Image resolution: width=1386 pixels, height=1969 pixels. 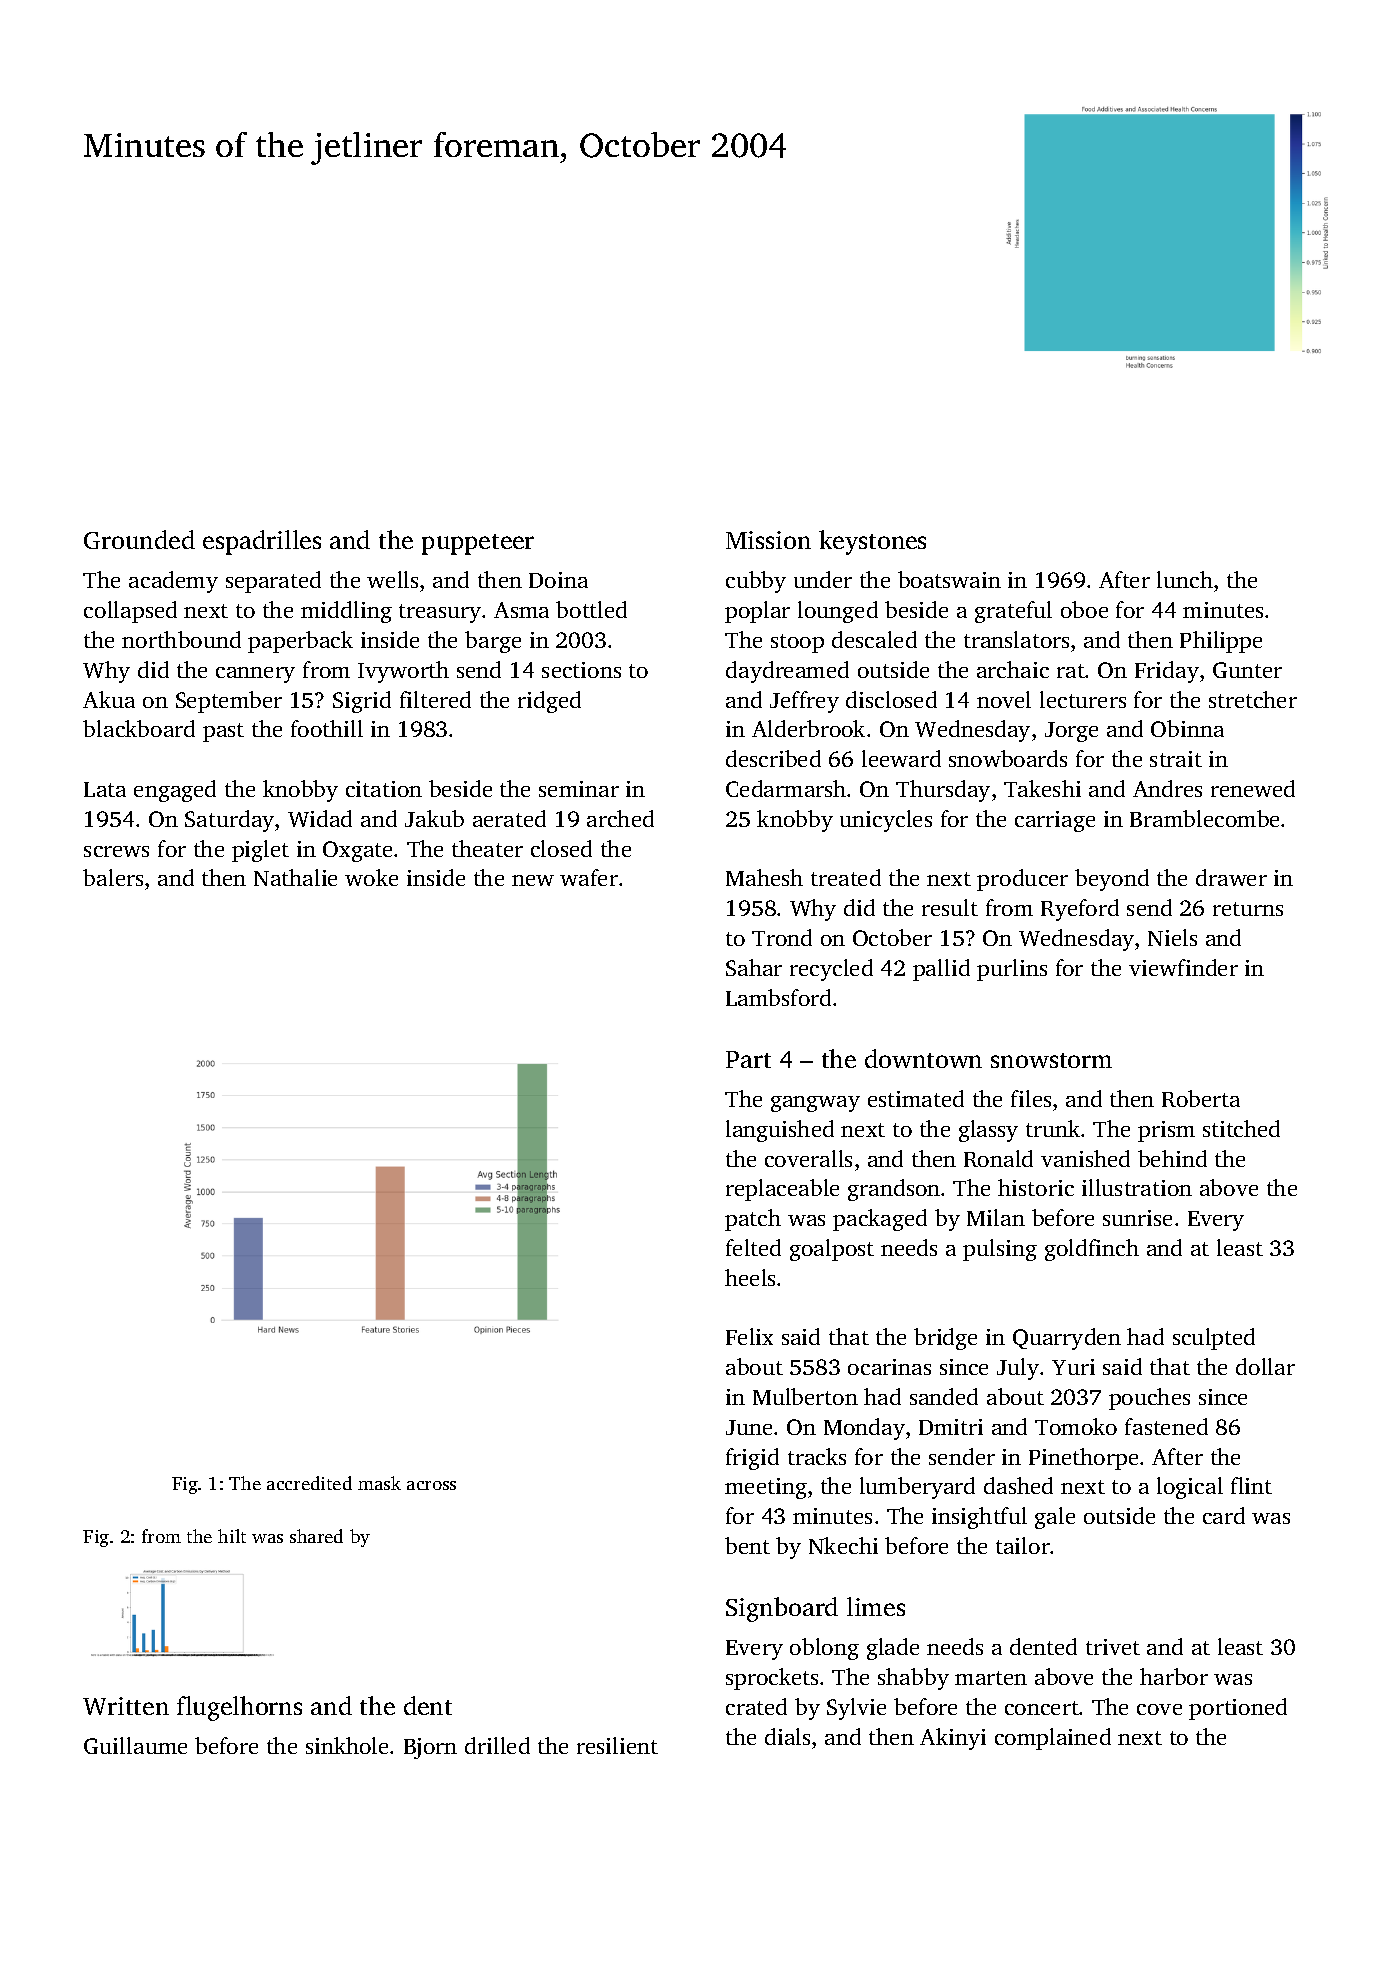 I want to click on accredited, so click(x=309, y=1483).
